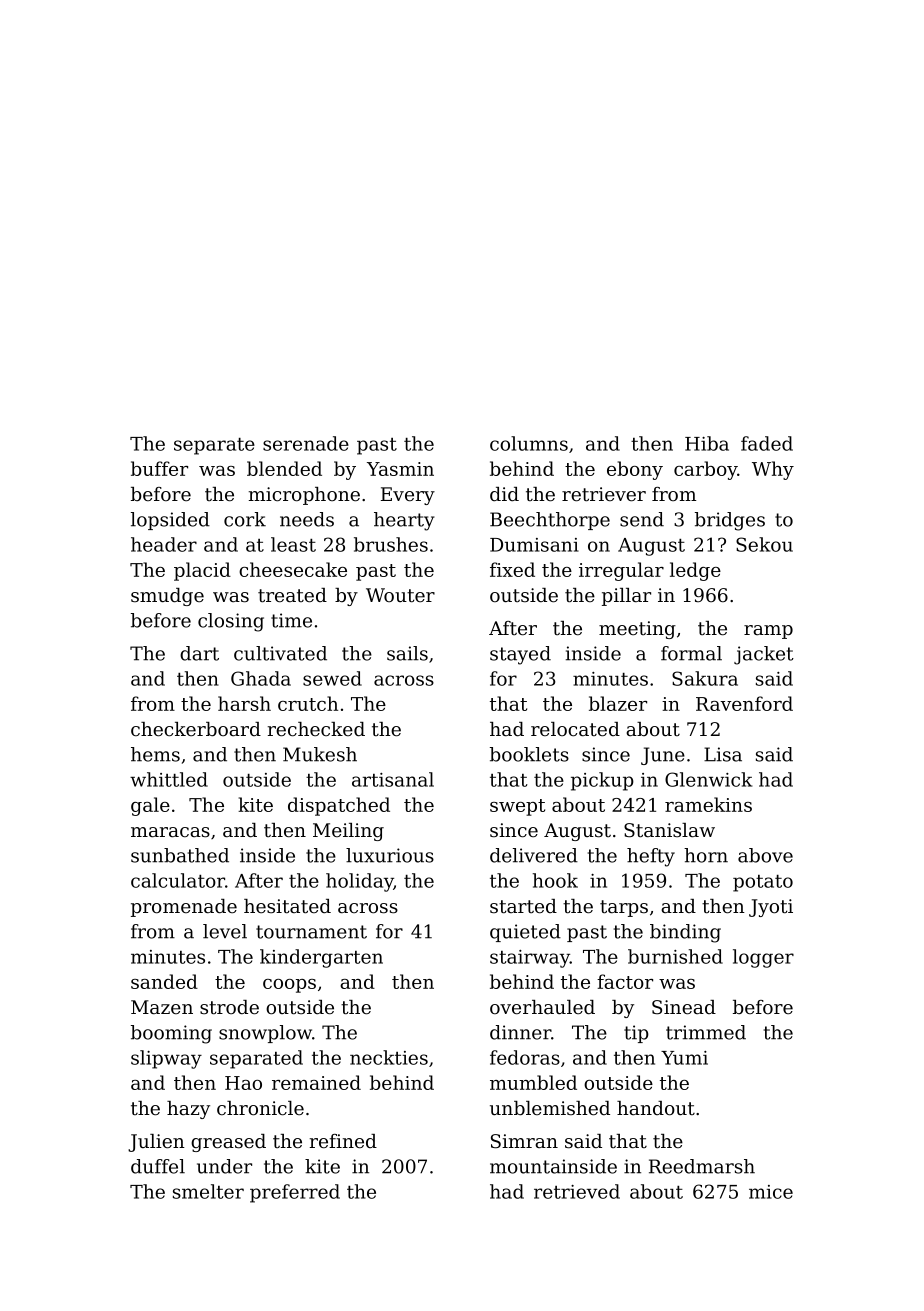  What do you see at coordinates (208, 1191) in the document?
I see `smelter` at bounding box center [208, 1191].
